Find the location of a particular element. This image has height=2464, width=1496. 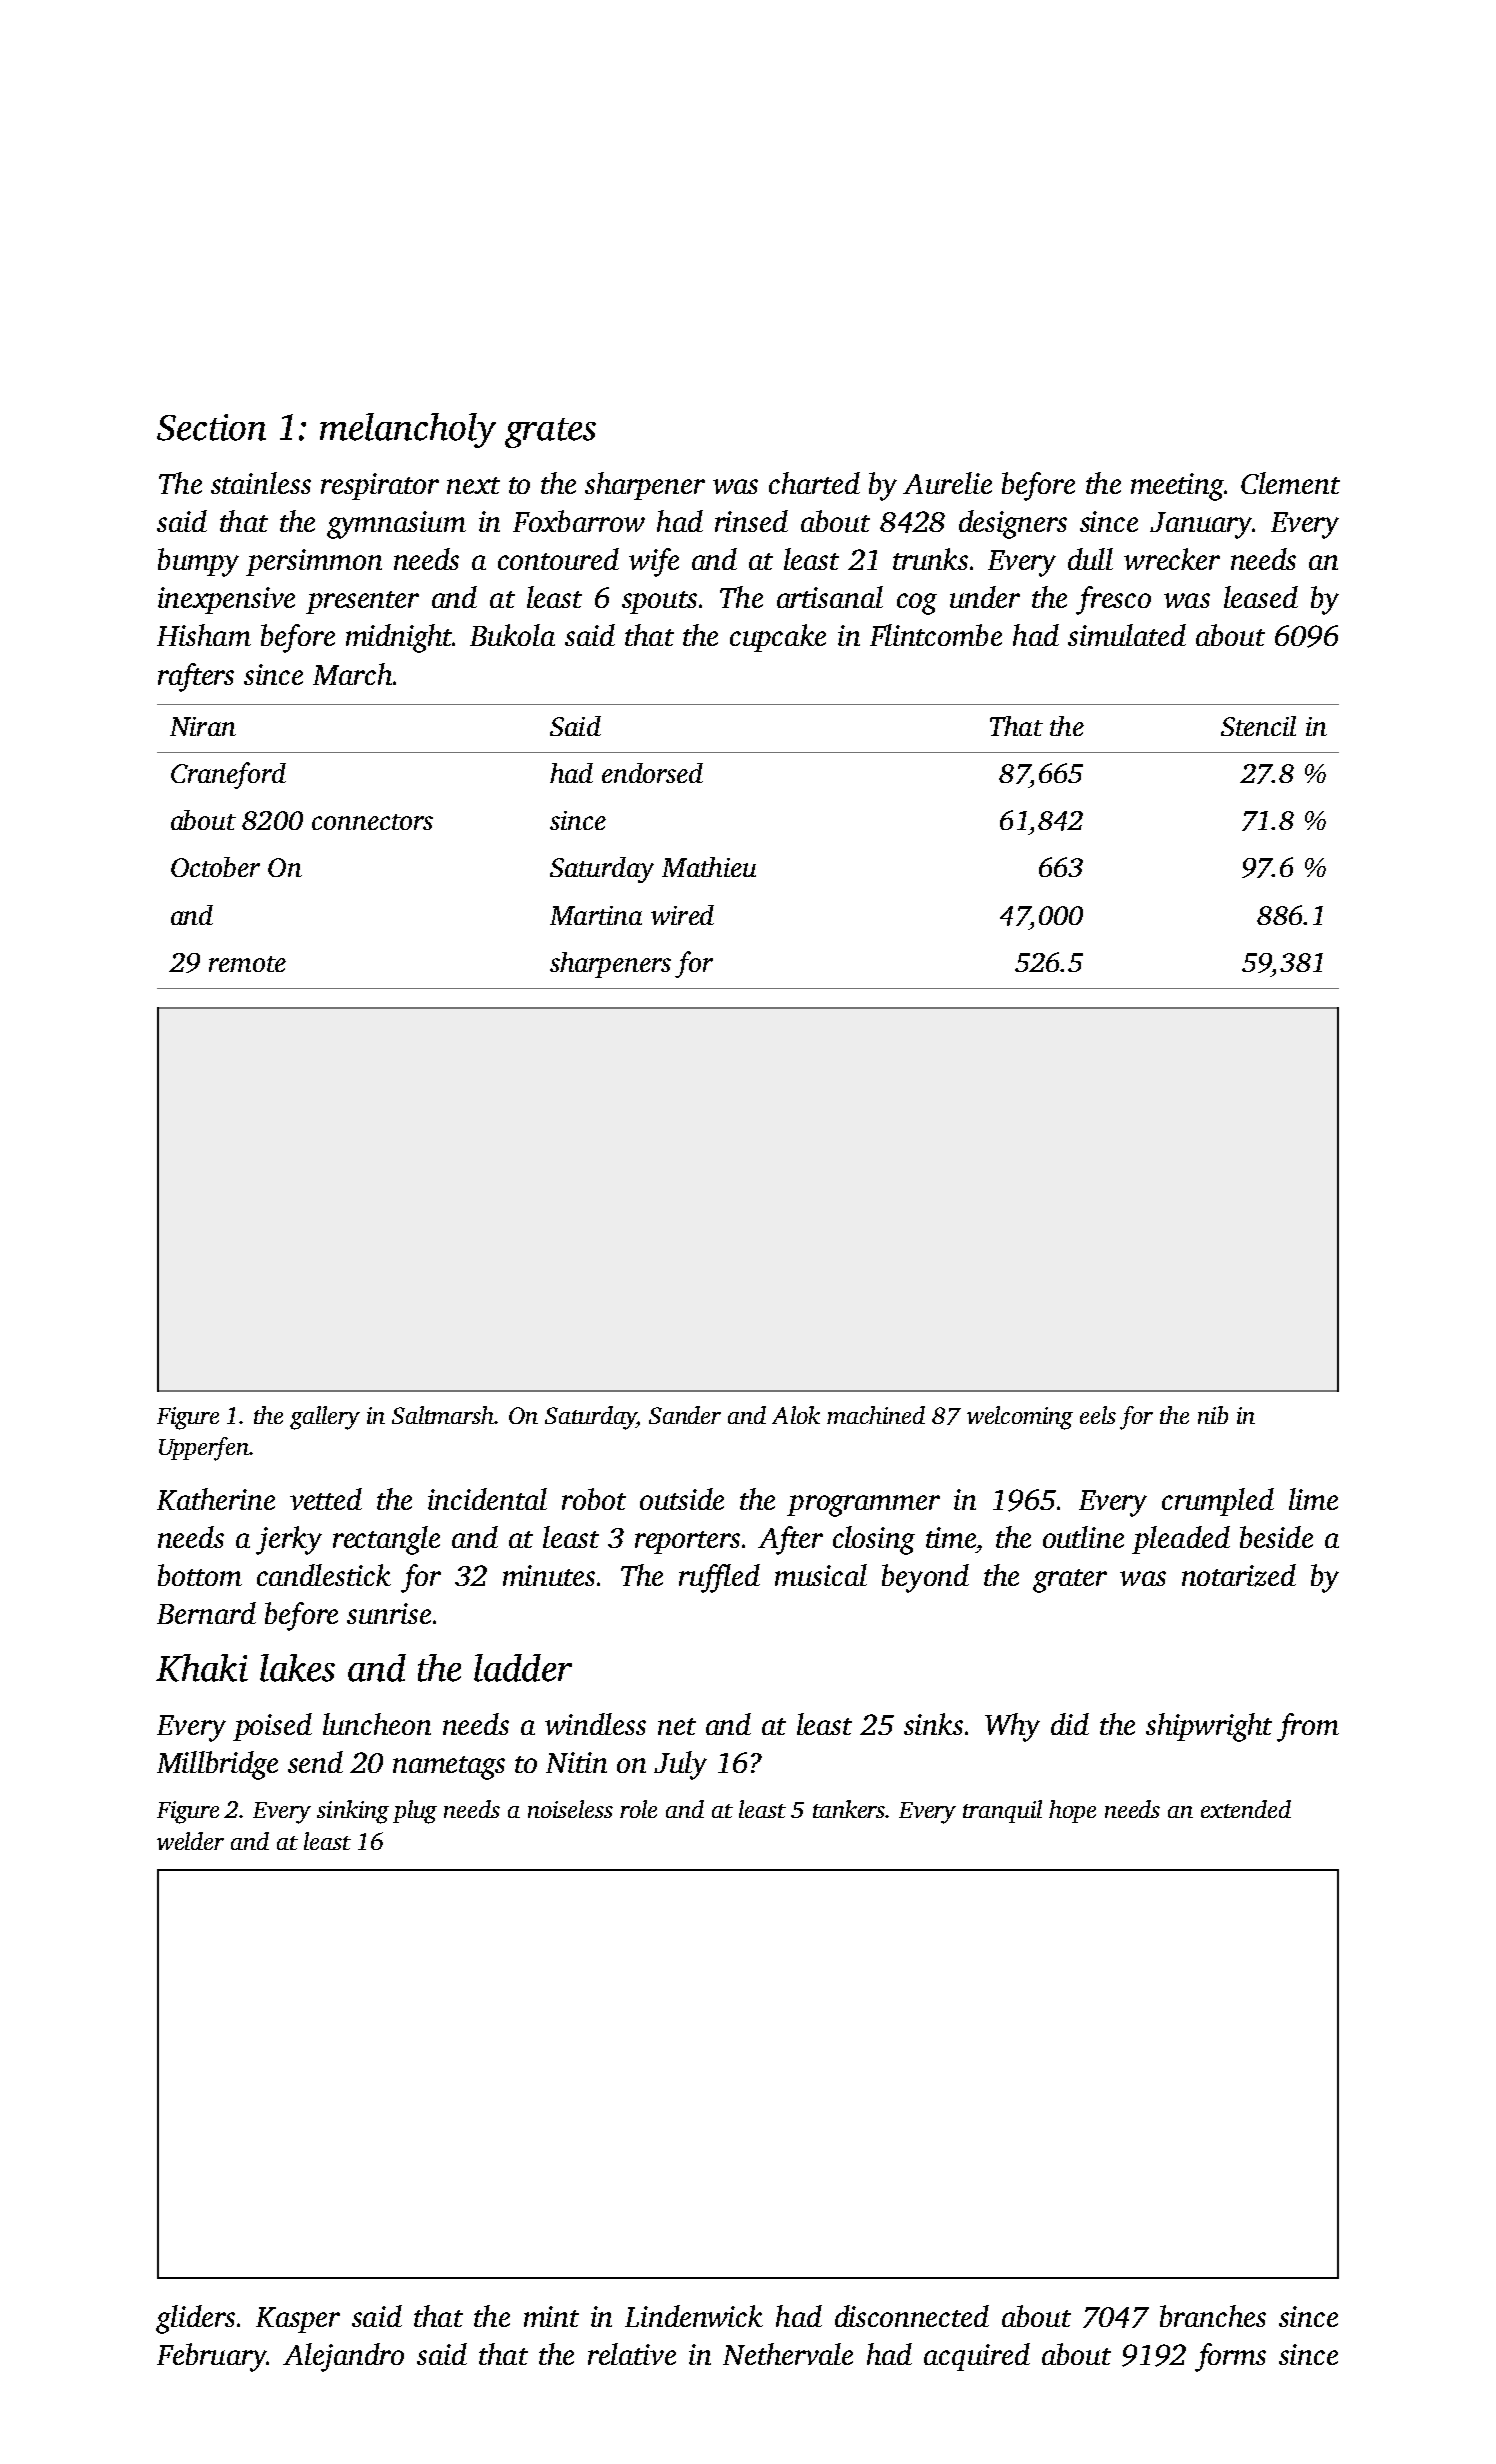

gliders is located at coordinates (195, 2319).
